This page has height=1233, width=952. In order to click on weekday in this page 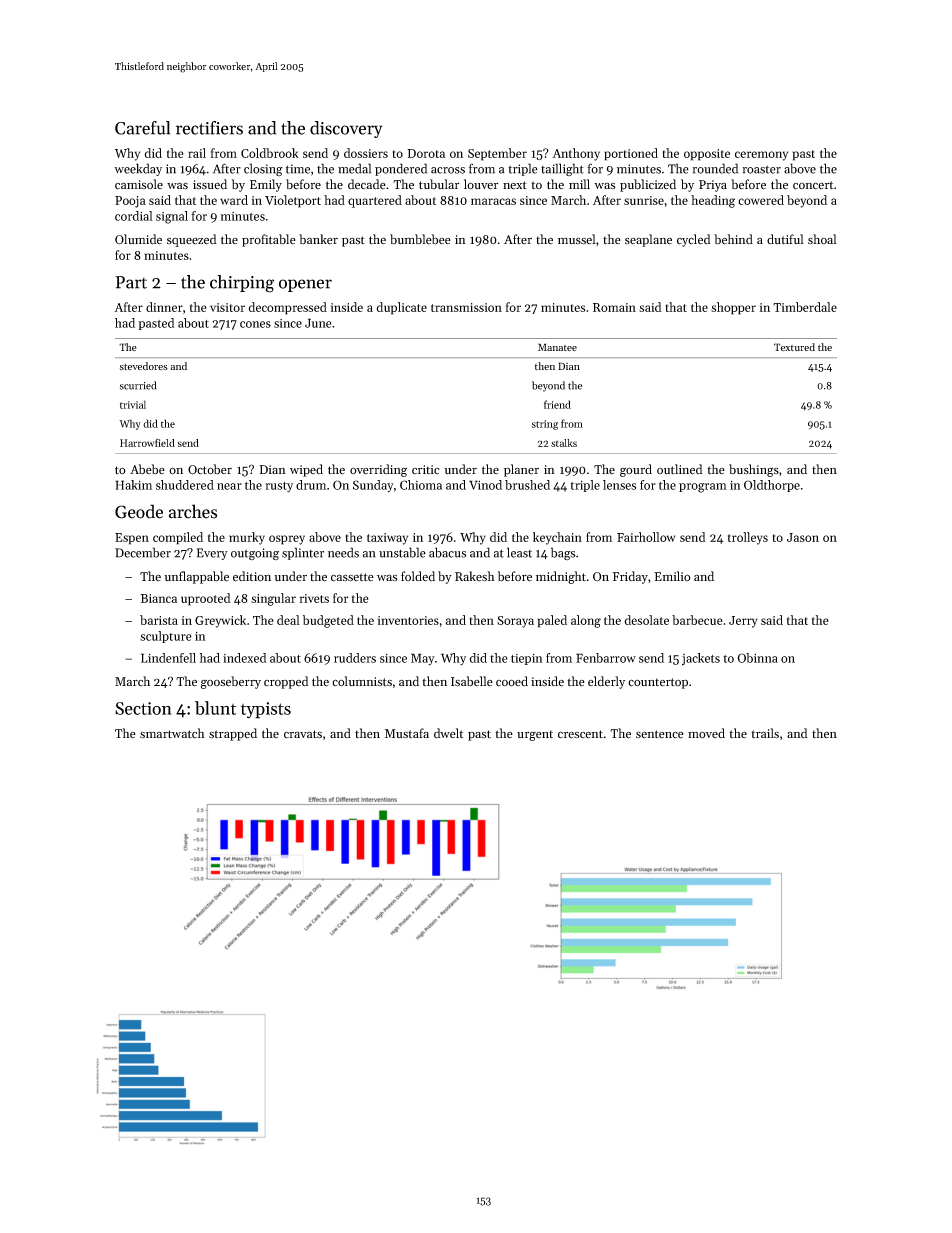, I will do `click(138, 169)`.
